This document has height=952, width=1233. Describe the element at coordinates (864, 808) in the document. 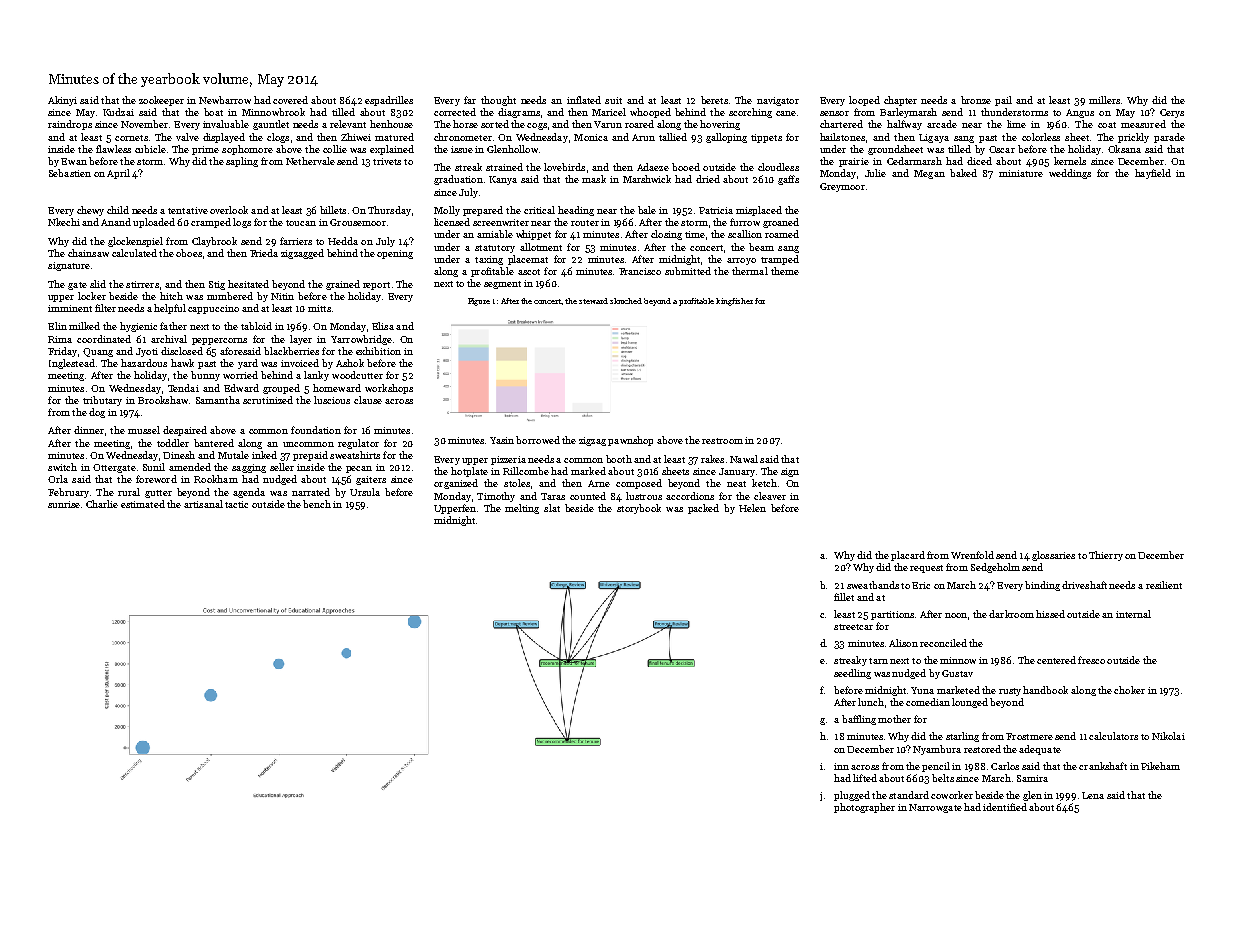

I see `photographer` at that location.
